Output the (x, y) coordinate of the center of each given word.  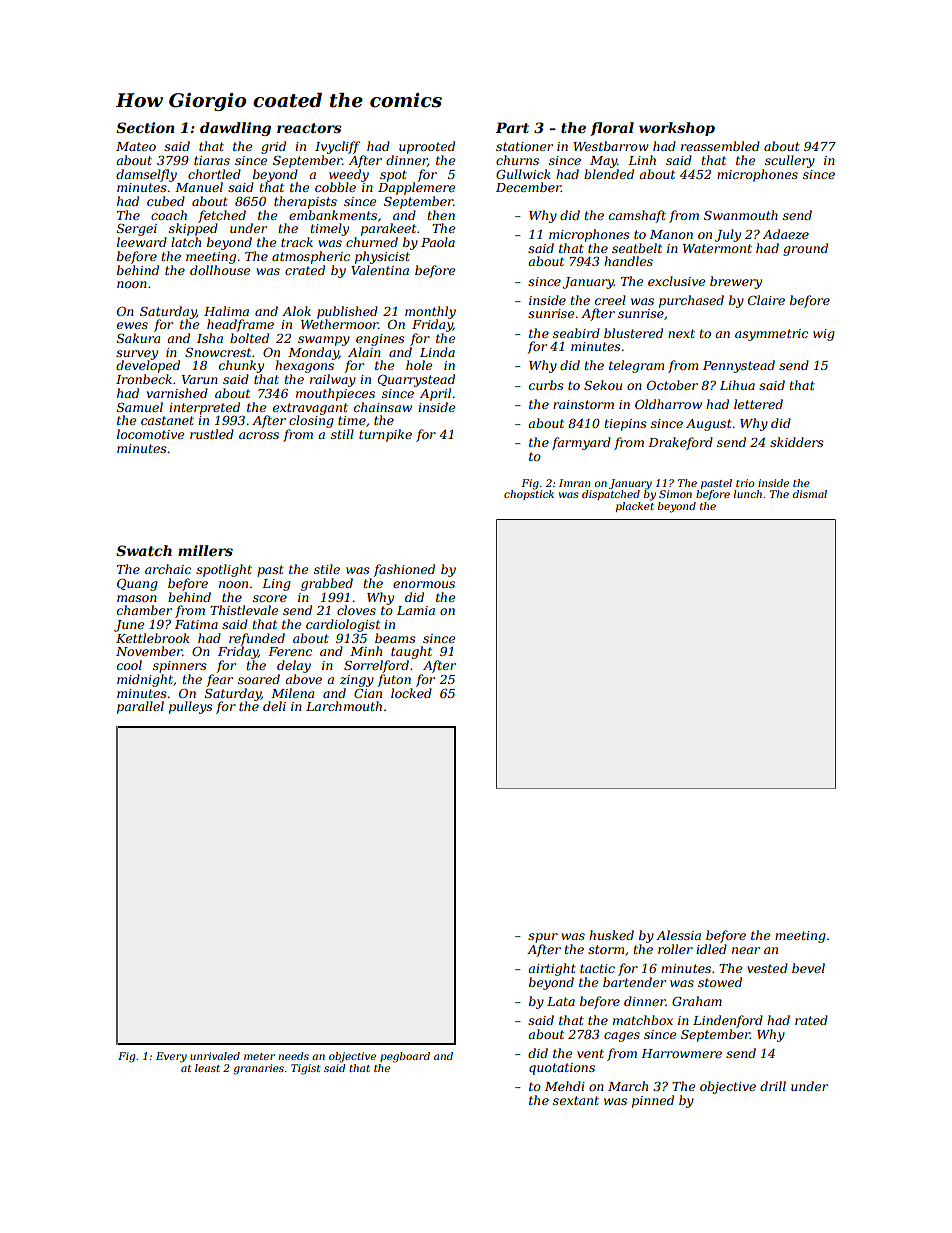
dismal (810, 494)
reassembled (720, 146)
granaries (258, 1069)
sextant (576, 1100)
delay (294, 666)
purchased (691, 301)
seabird (576, 333)
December (528, 187)
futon (394, 680)
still (342, 434)
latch (186, 242)
